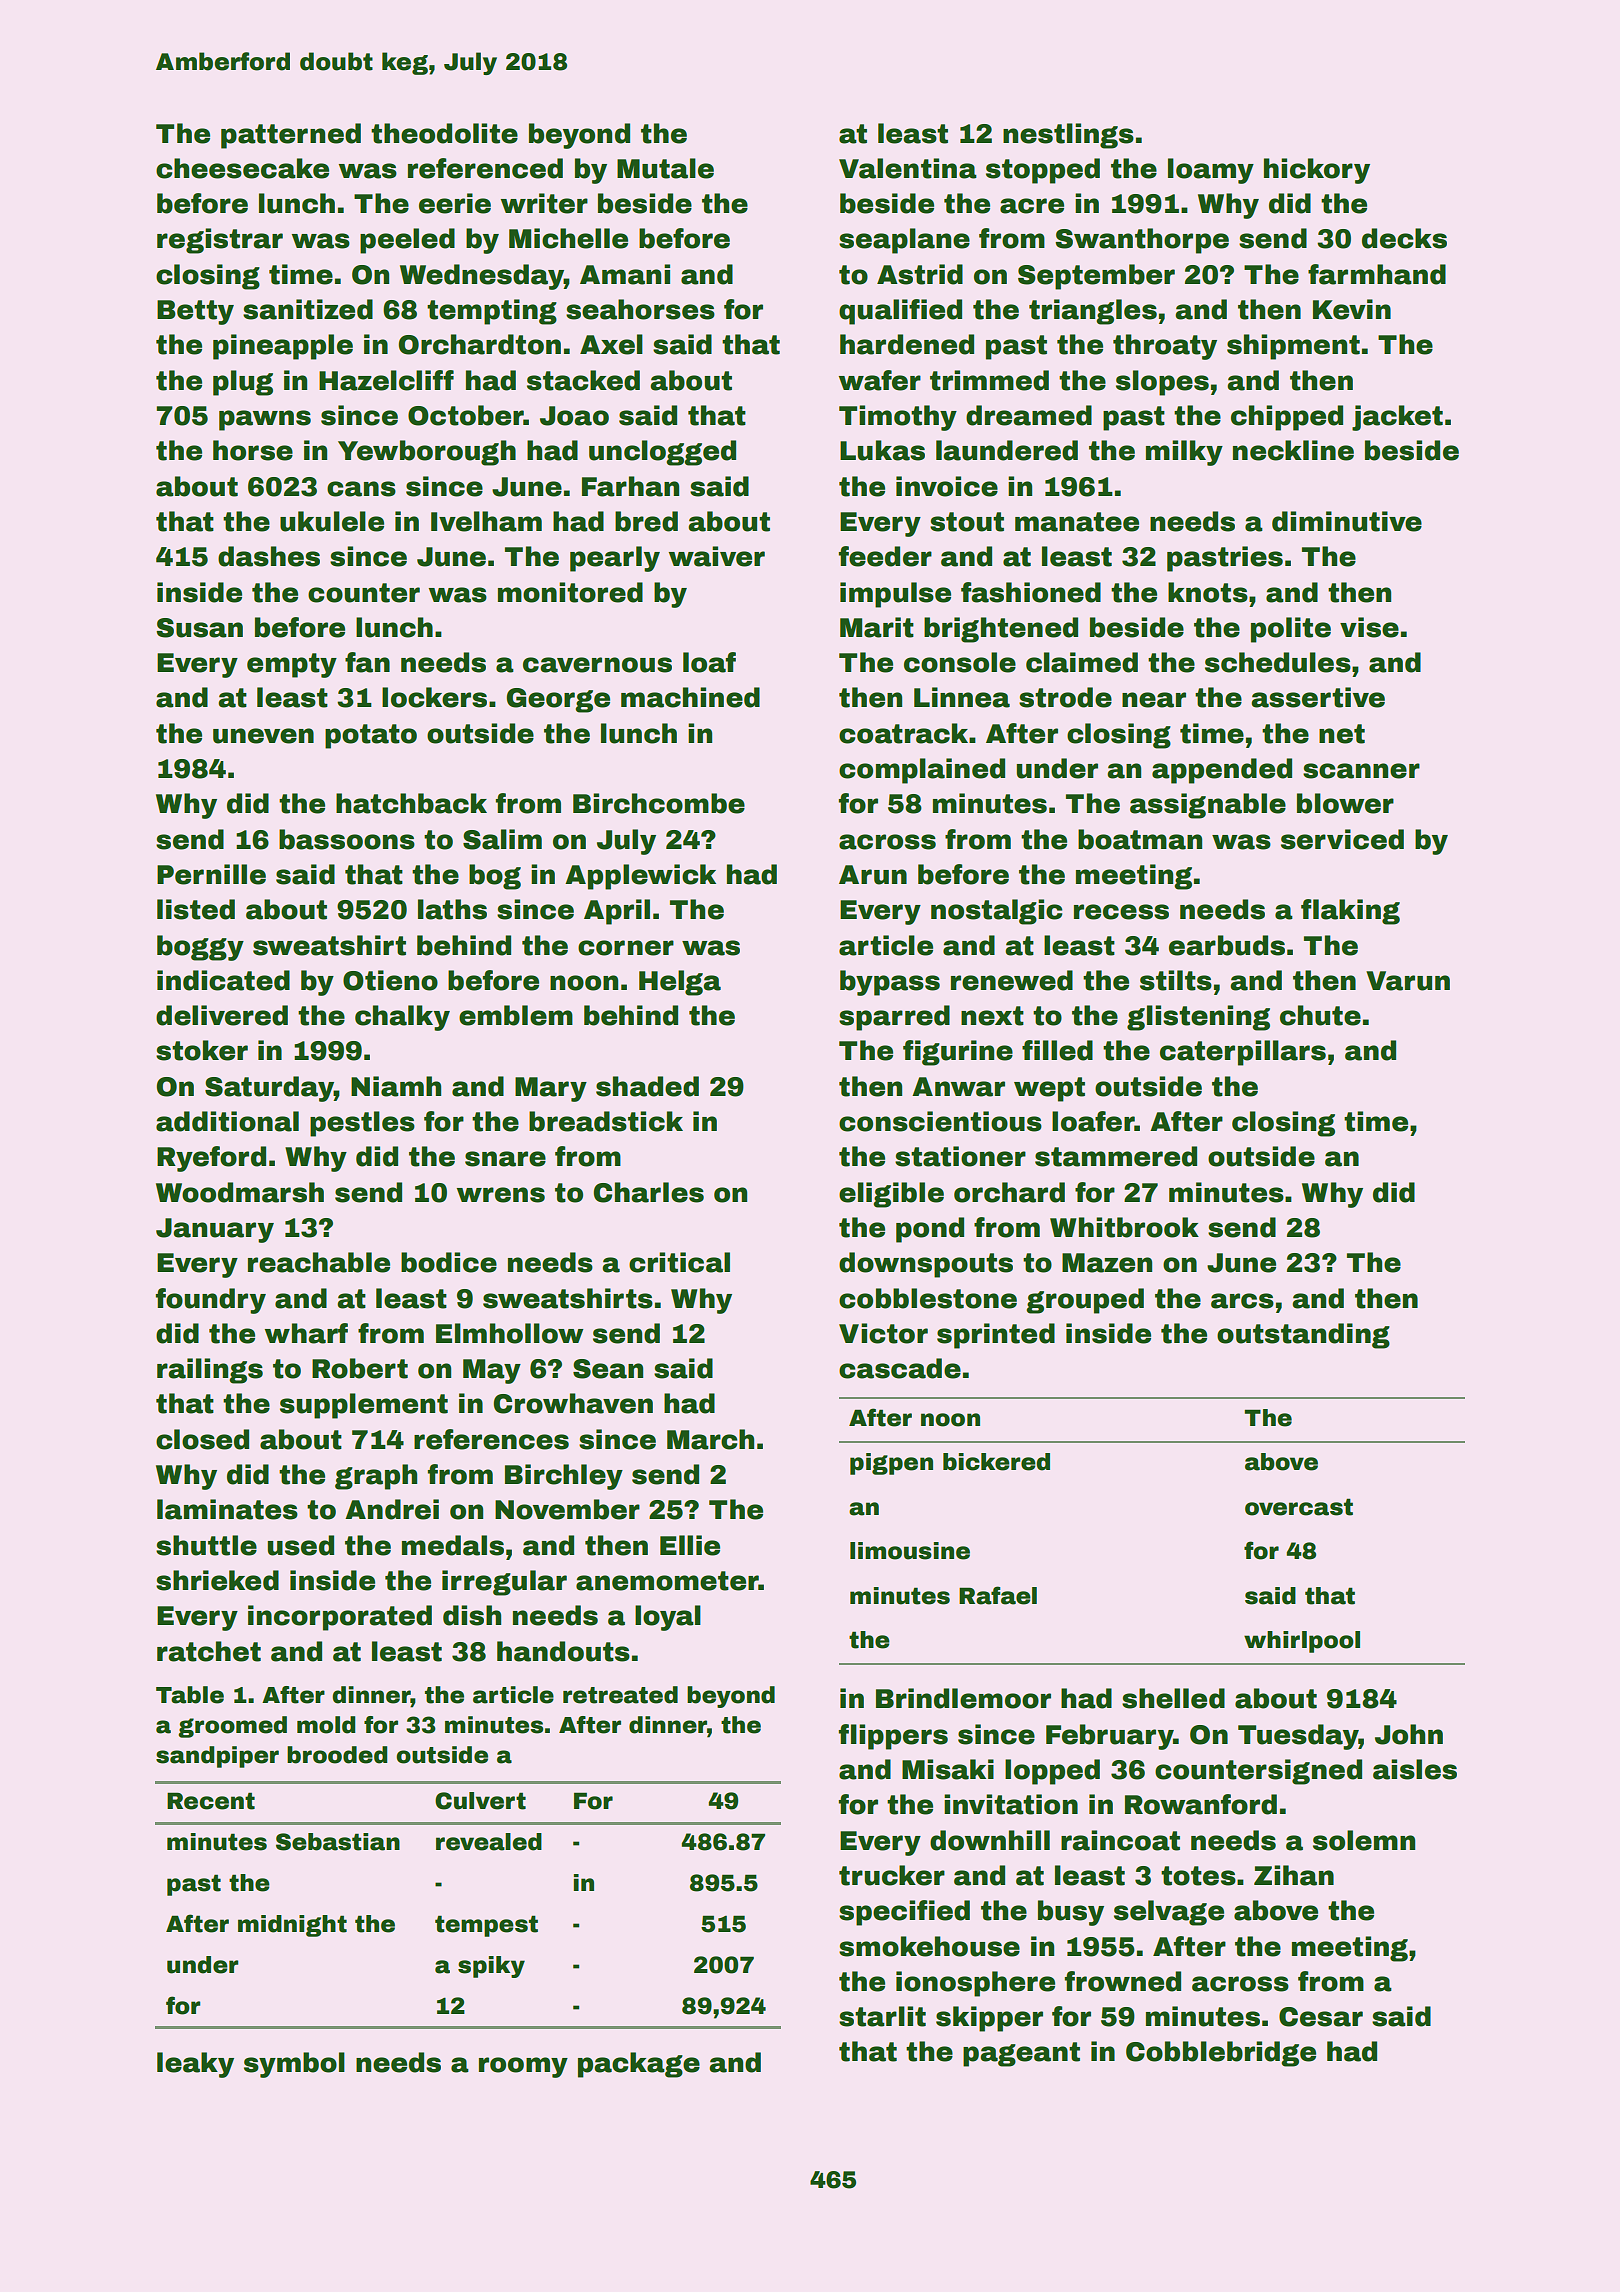 Image resolution: width=1620 pixels, height=2292 pixels. I want to click on theodolite, so click(444, 133).
